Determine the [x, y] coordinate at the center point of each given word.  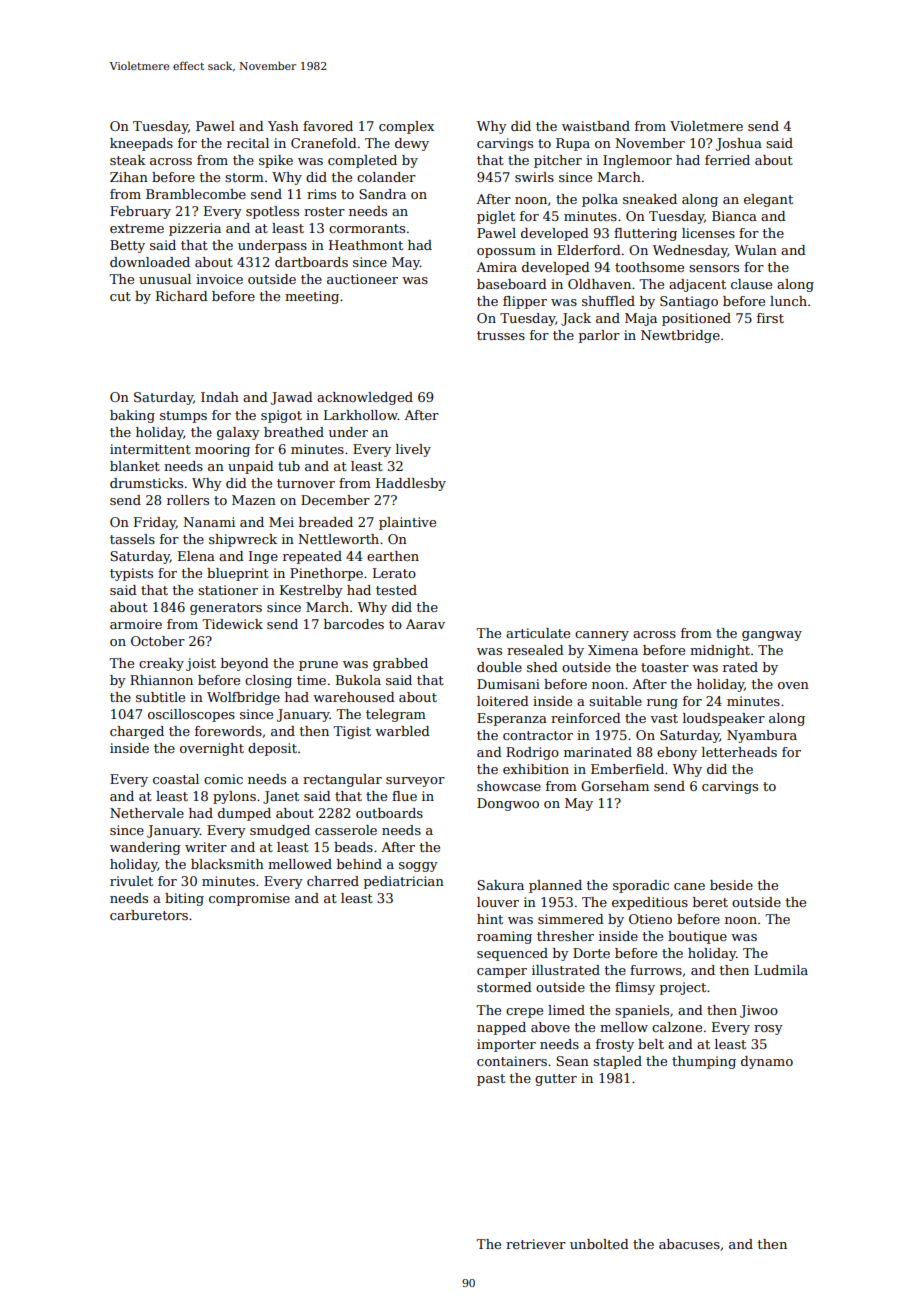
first [770, 318]
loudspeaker [724, 719]
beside [731, 885]
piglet [496, 217]
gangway [772, 636]
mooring [222, 450]
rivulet [131, 881]
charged [137, 732]
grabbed [400, 664]
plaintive [407, 523]
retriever [536, 1244]
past [491, 1080]
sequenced [512, 954]
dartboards [311, 262]
